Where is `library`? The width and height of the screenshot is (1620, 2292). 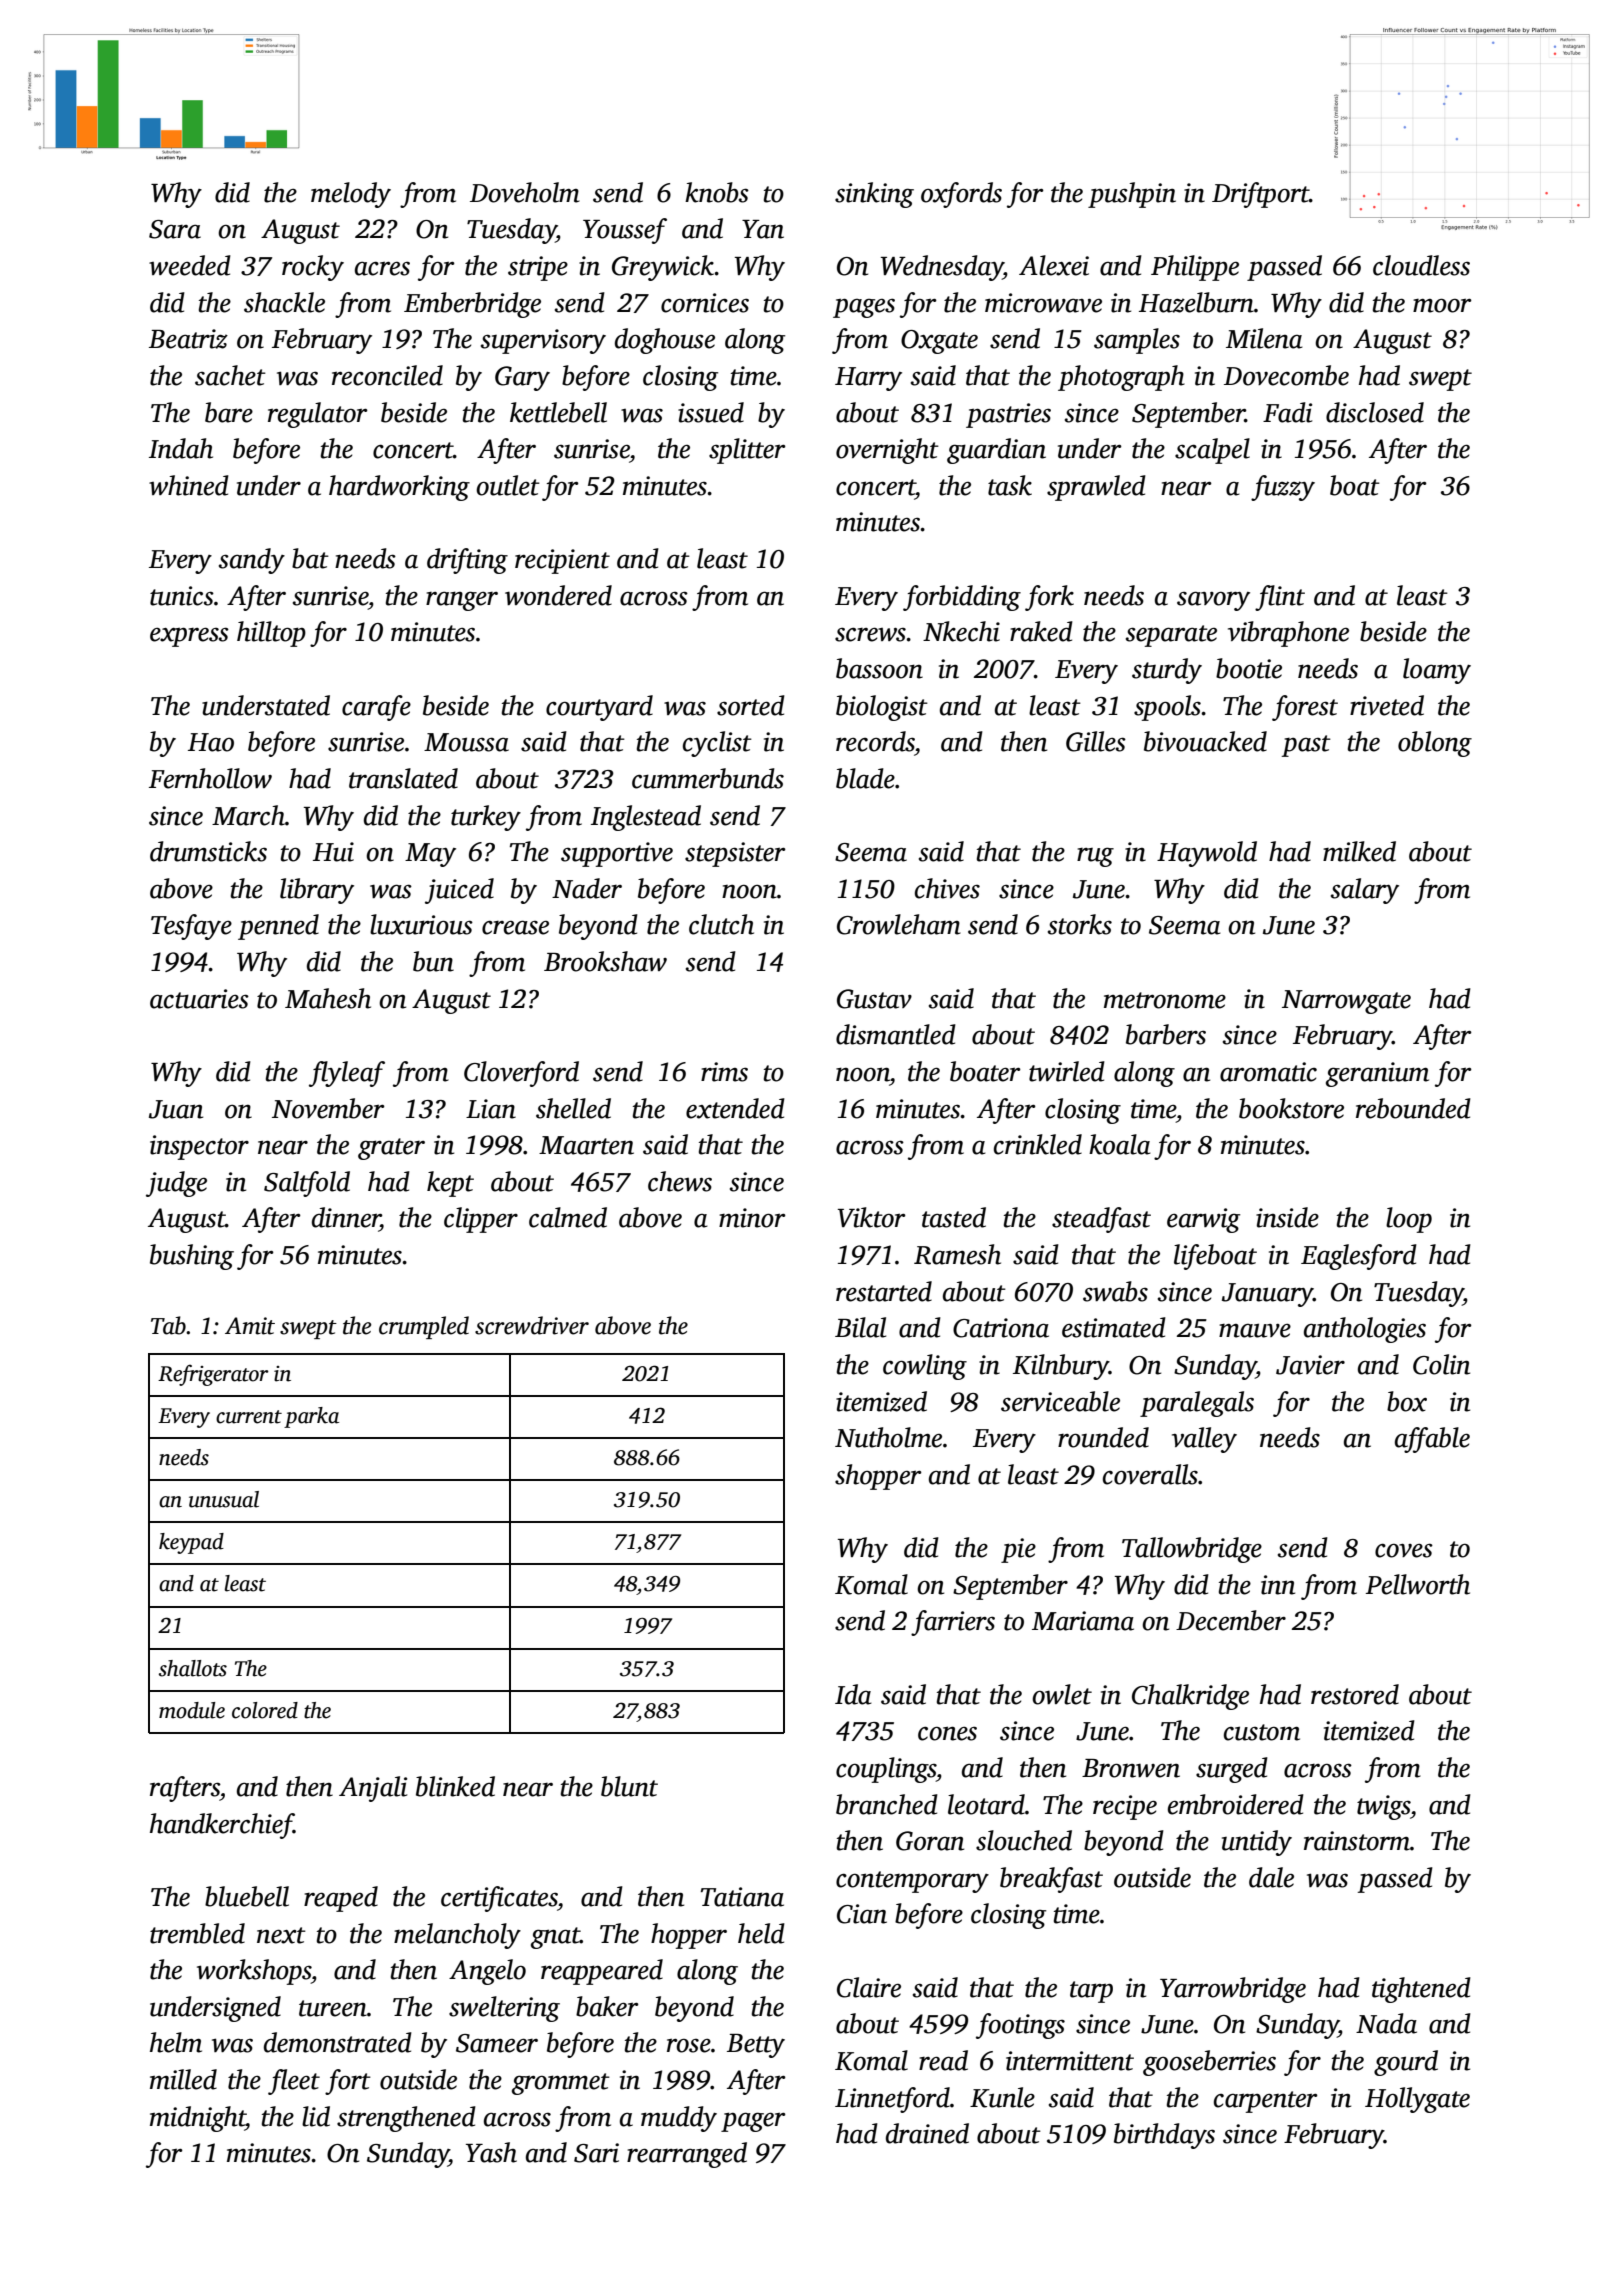 library is located at coordinates (317, 891).
